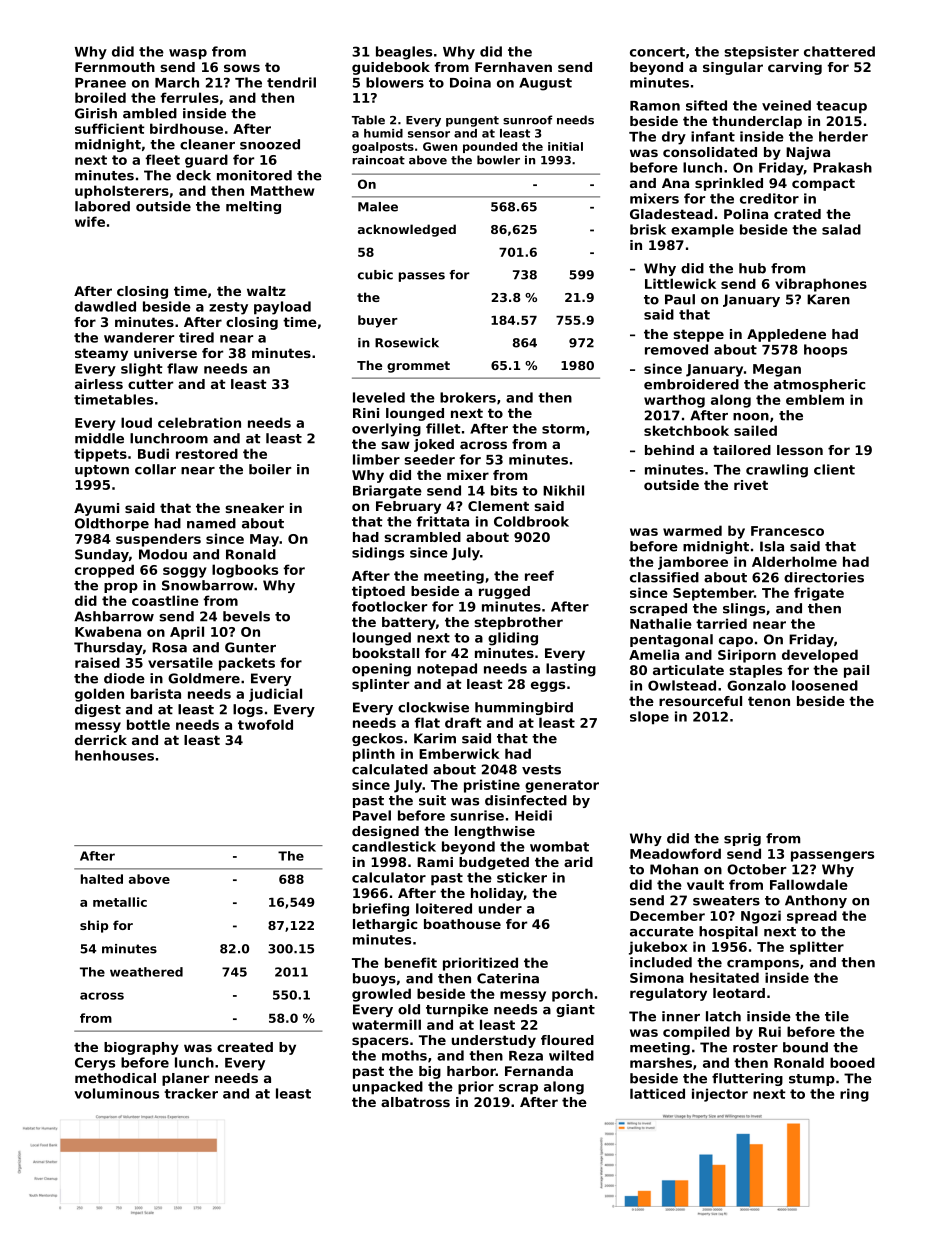 Image resolution: width=952 pixels, height=1233 pixels. I want to click on Gwen, so click(440, 146).
